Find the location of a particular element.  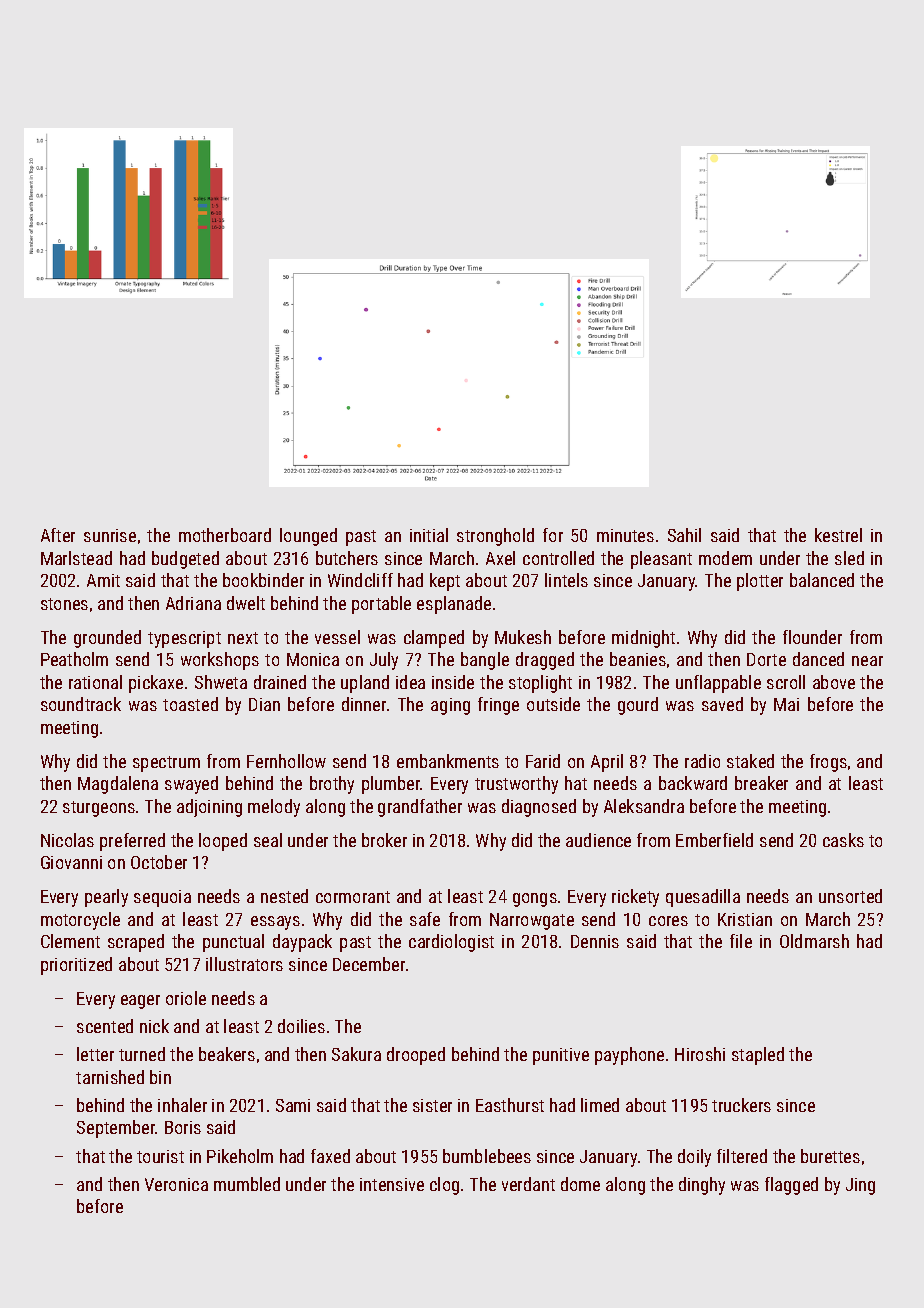

flagged is located at coordinates (791, 1186).
